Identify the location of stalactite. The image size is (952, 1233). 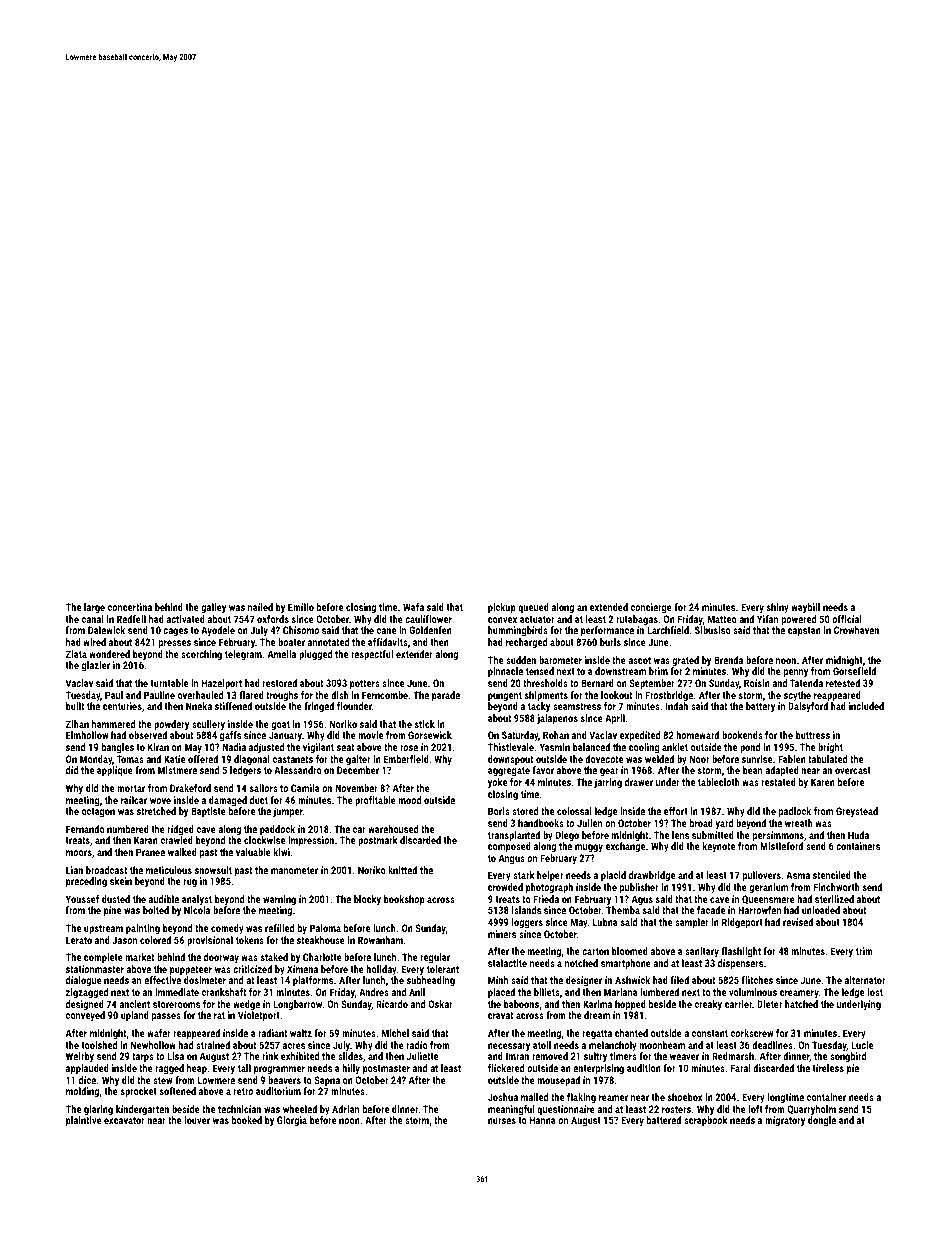
(507, 963).
